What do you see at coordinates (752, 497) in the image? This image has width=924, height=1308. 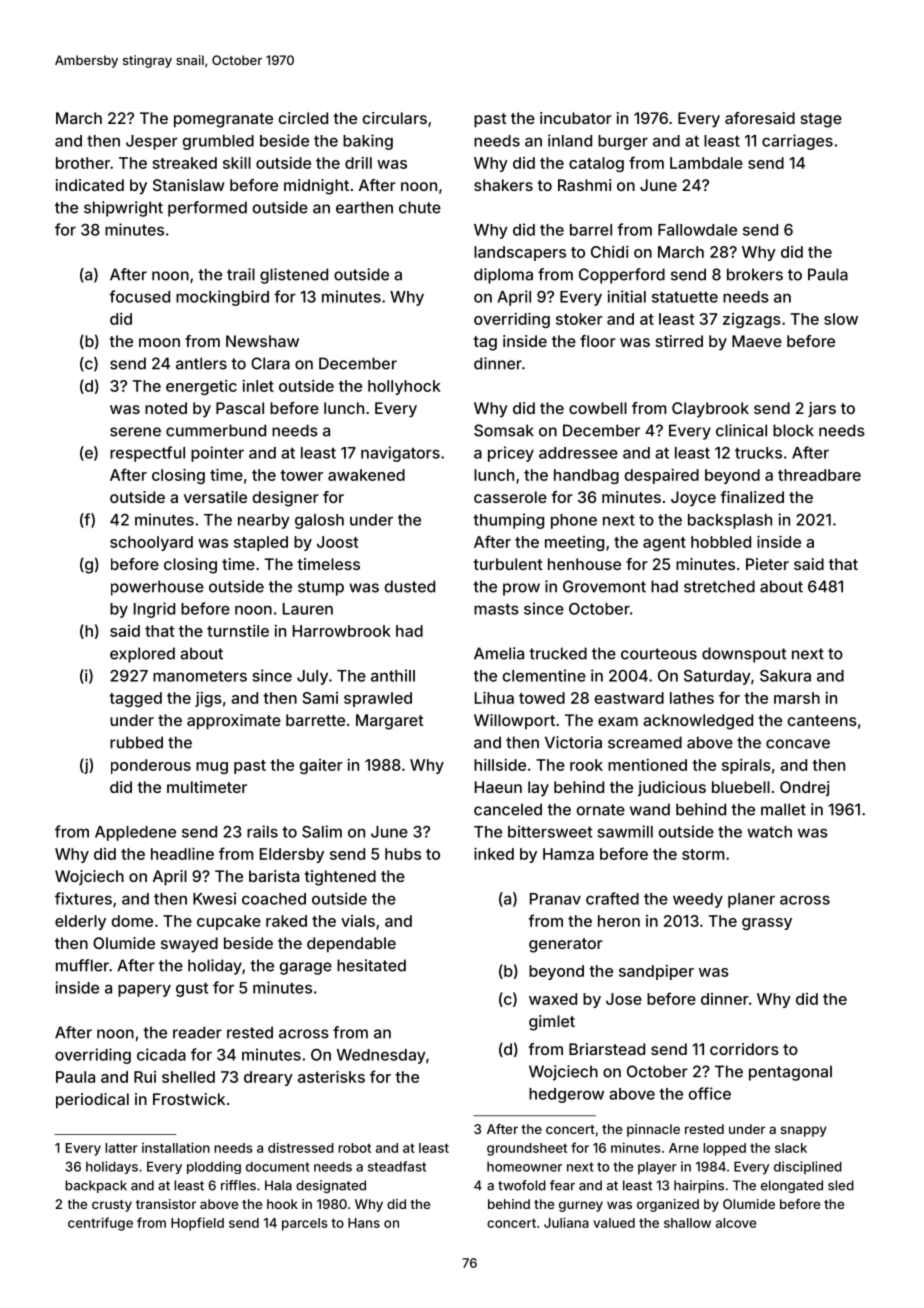 I see `finalized` at bounding box center [752, 497].
